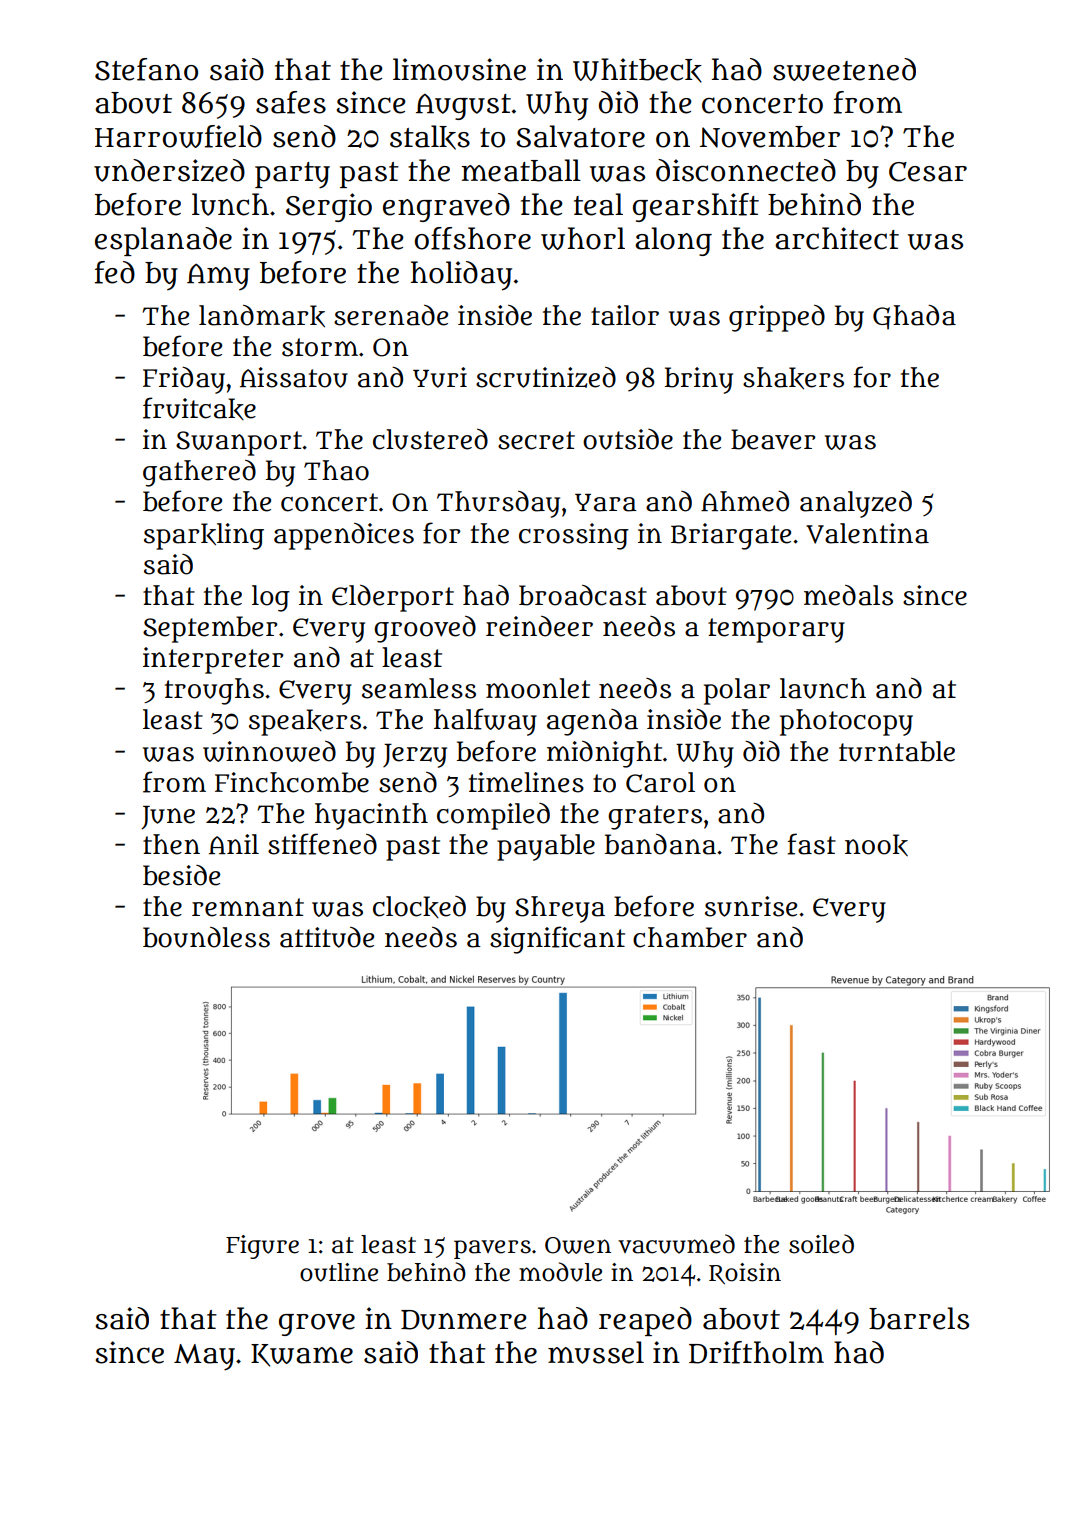  What do you see at coordinates (848, 595) in the page?
I see `medals` at bounding box center [848, 595].
